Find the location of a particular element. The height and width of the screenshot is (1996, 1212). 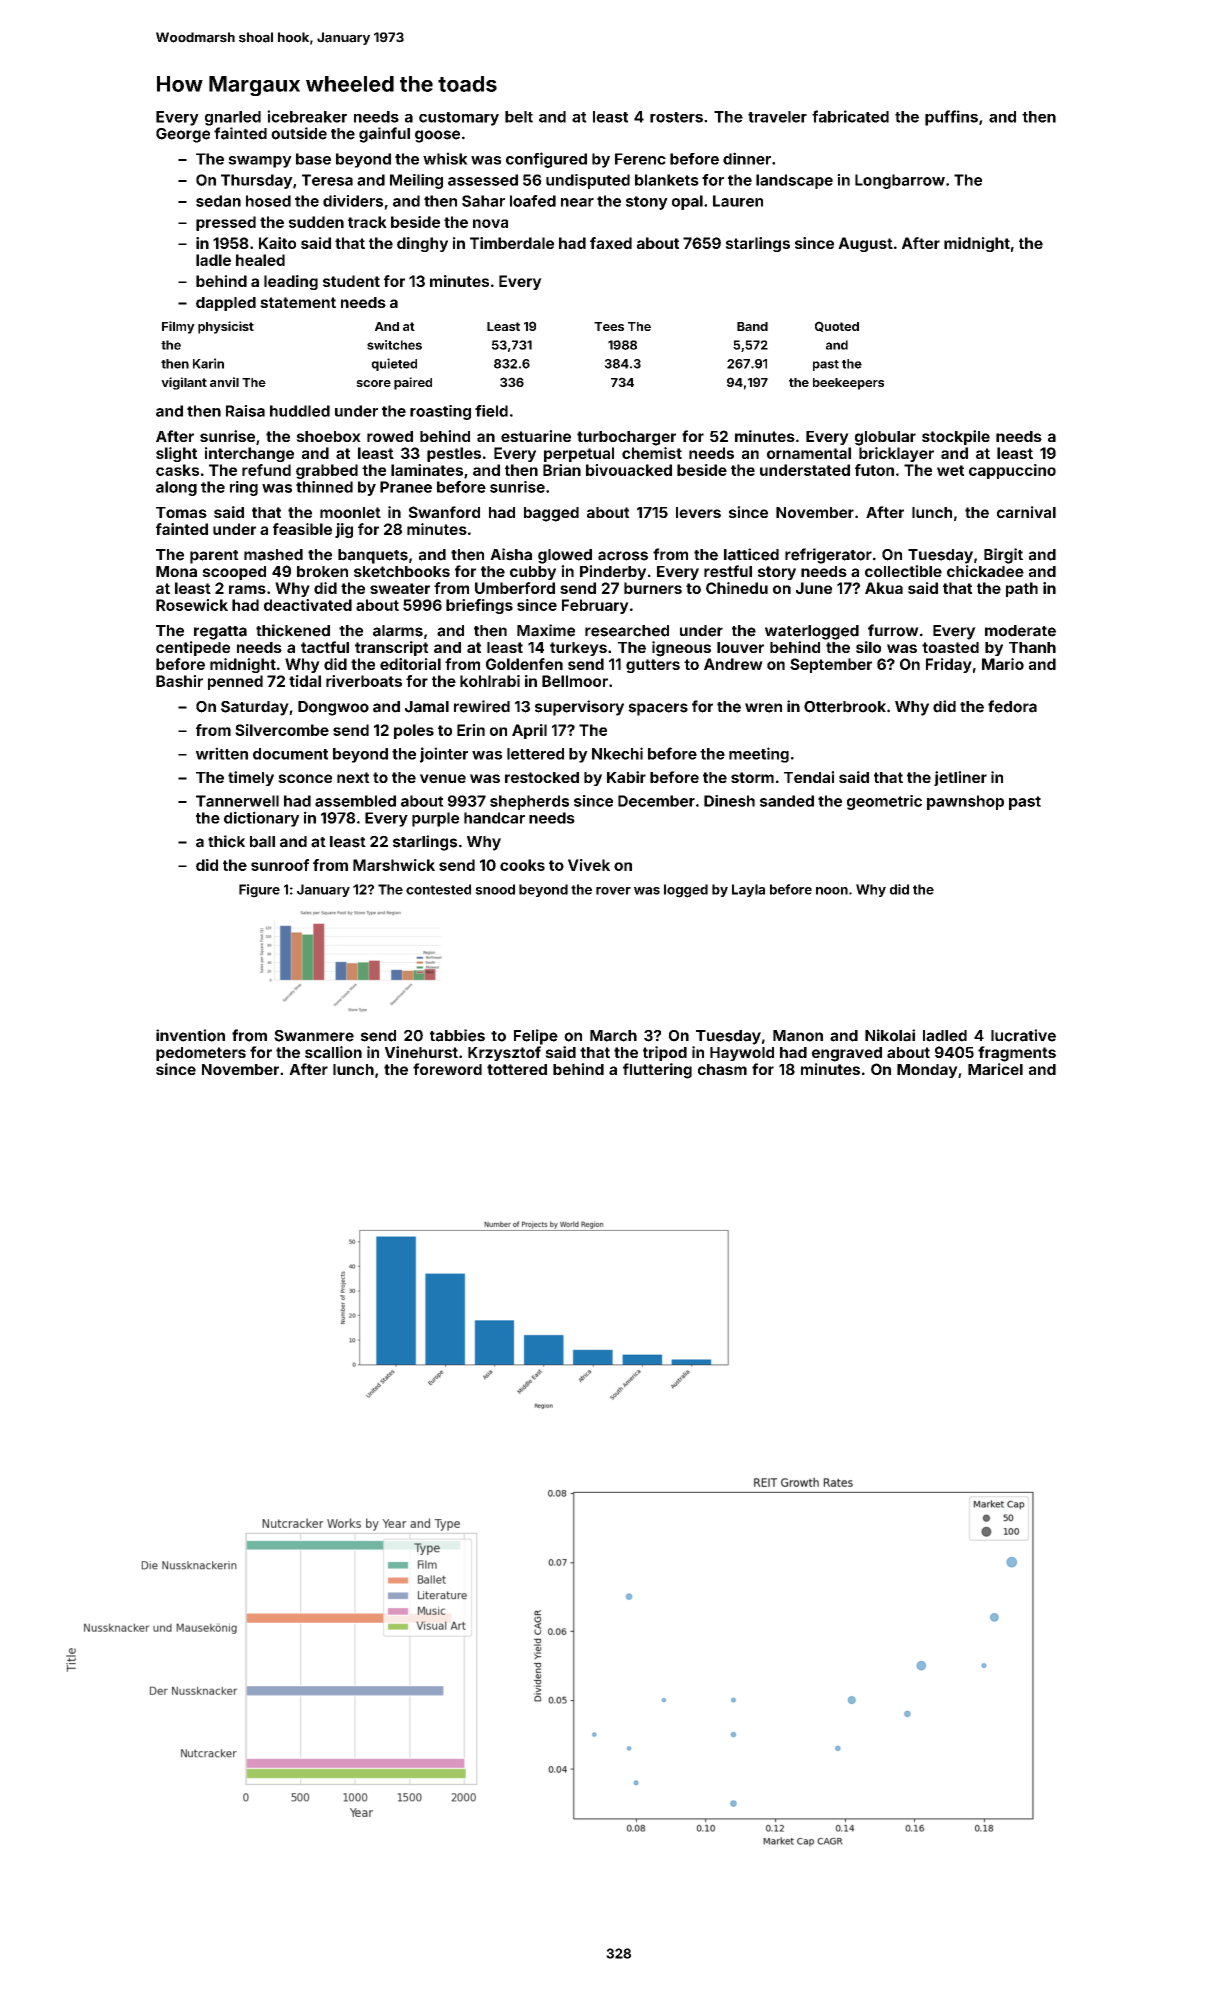

fabricated is located at coordinates (850, 116).
